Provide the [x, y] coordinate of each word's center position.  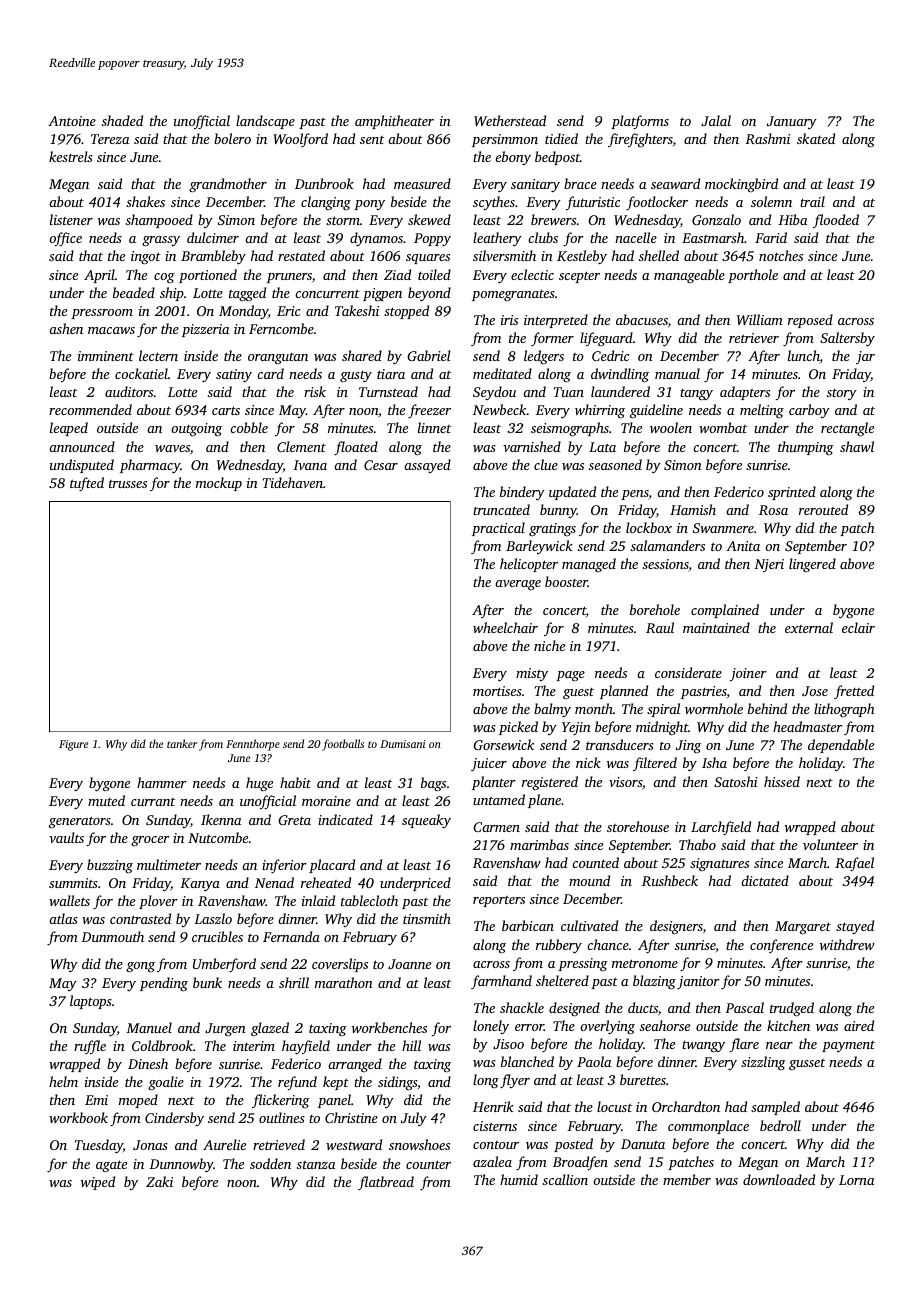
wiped [98, 1183]
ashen [66, 328]
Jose [815, 691]
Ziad [397, 274]
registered [550, 783]
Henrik [493, 1106]
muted [106, 800]
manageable [689, 276]
